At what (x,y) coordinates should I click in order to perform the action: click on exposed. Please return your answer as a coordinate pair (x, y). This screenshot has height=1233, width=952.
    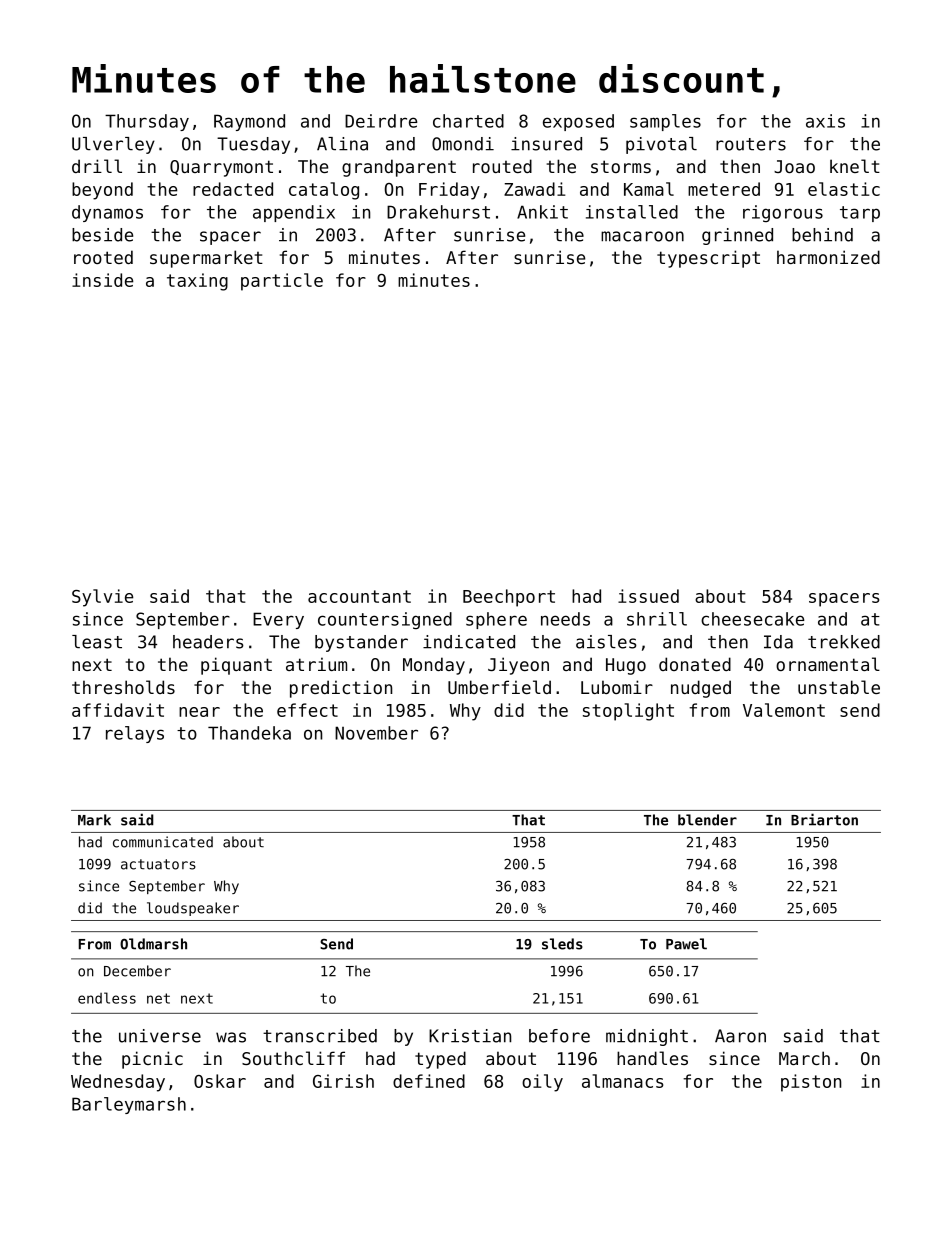
    Looking at the image, I should click on (578, 122).
